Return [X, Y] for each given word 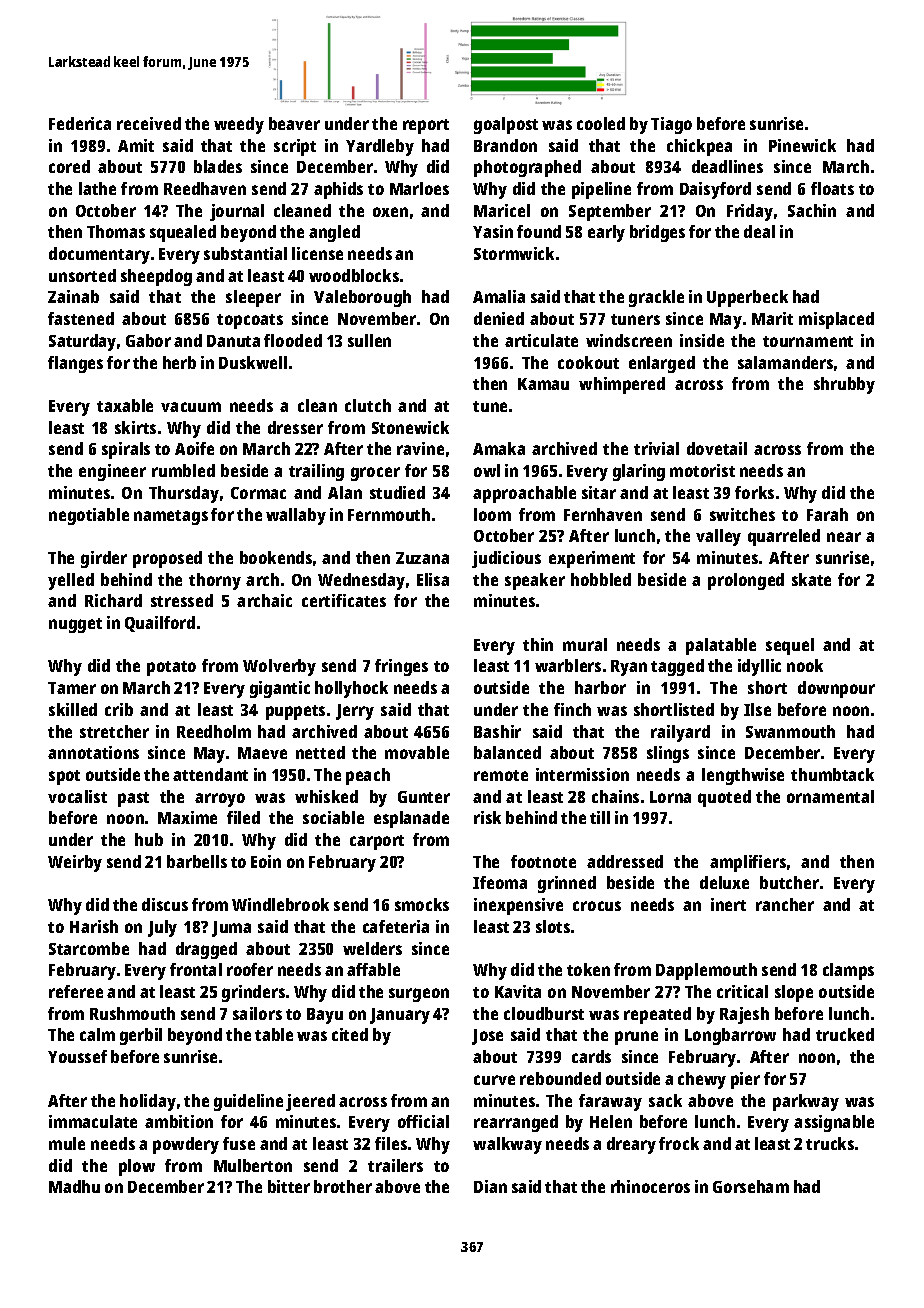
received [149, 123]
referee [76, 991]
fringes [401, 667]
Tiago [671, 125]
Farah [827, 514]
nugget [75, 625]
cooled [601, 123]
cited [350, 1034]
